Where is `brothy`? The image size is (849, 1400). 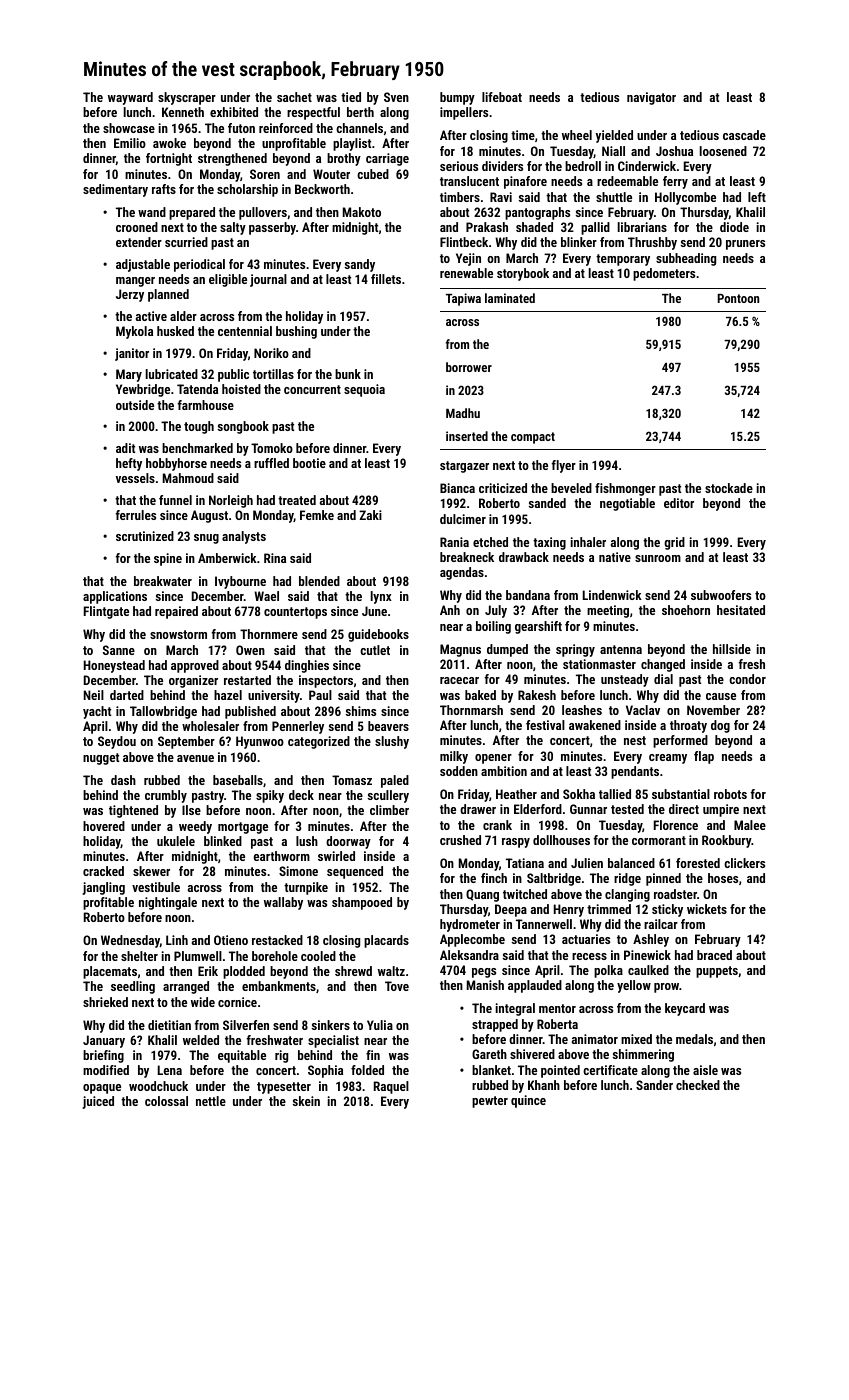
brothy is located at coordinates (344, 159).
